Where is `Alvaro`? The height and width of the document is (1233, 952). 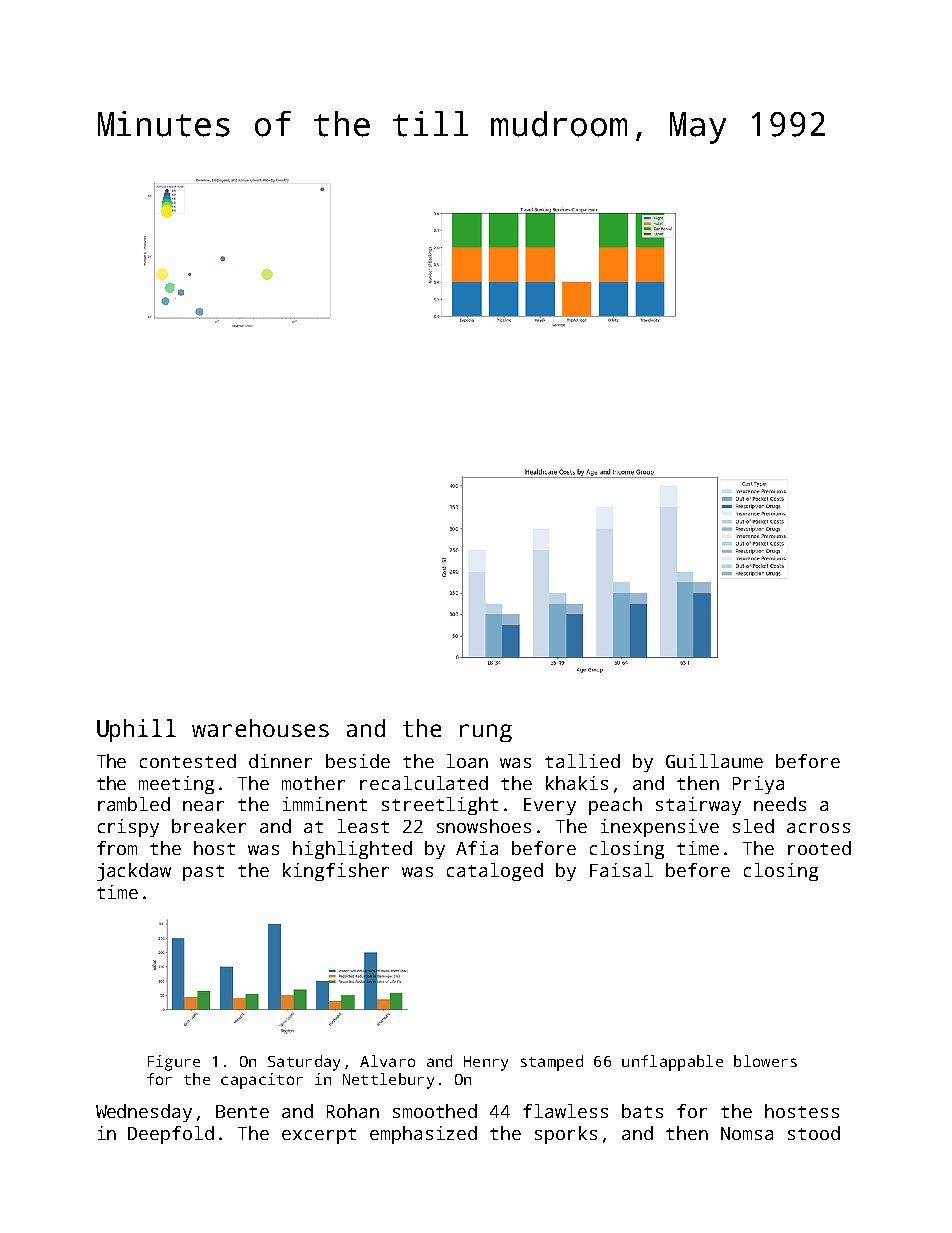
Alvaro is located at coordinates (387, 1061).
